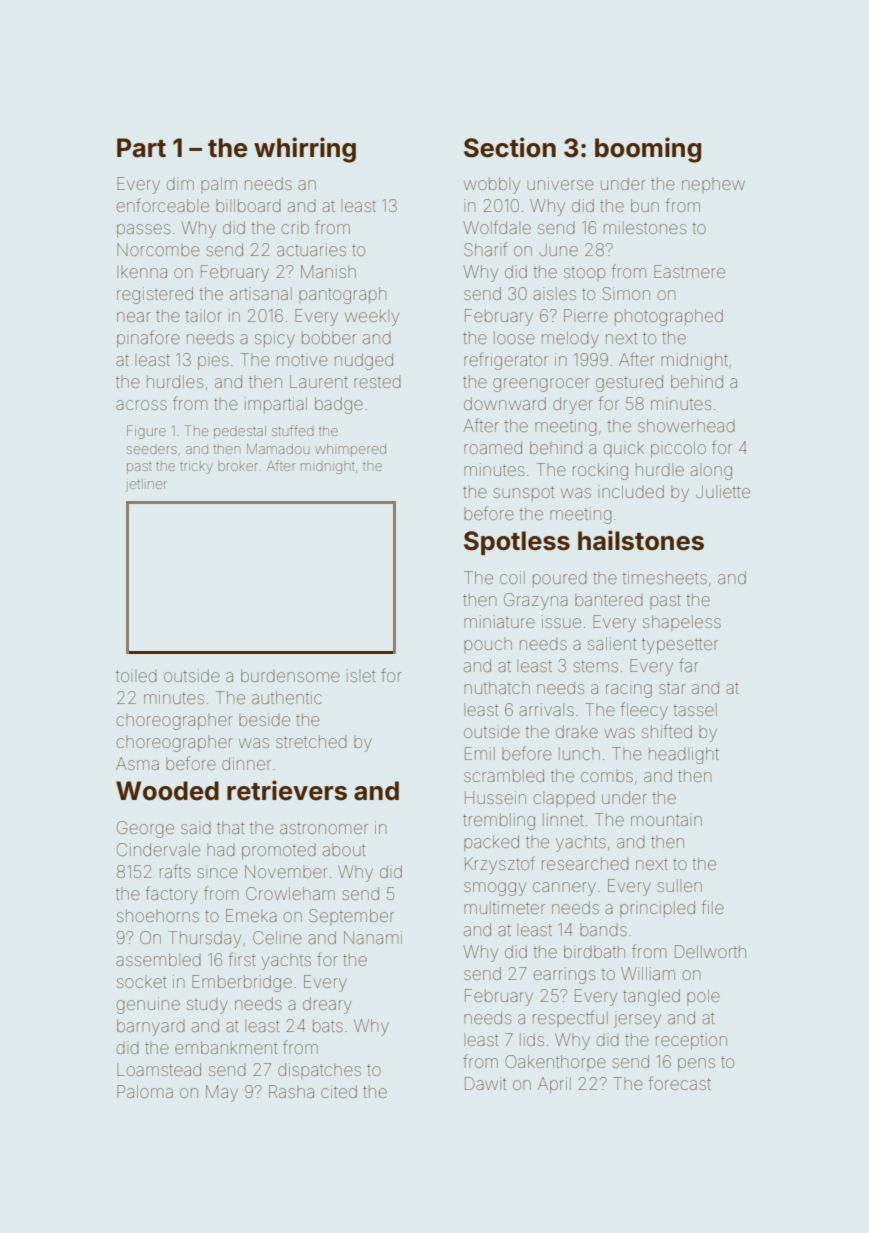 The height and width of the document is (1233, 869). Describe the element at coordinates (145, 1091) in the document. I see `Paloma` at that location.
